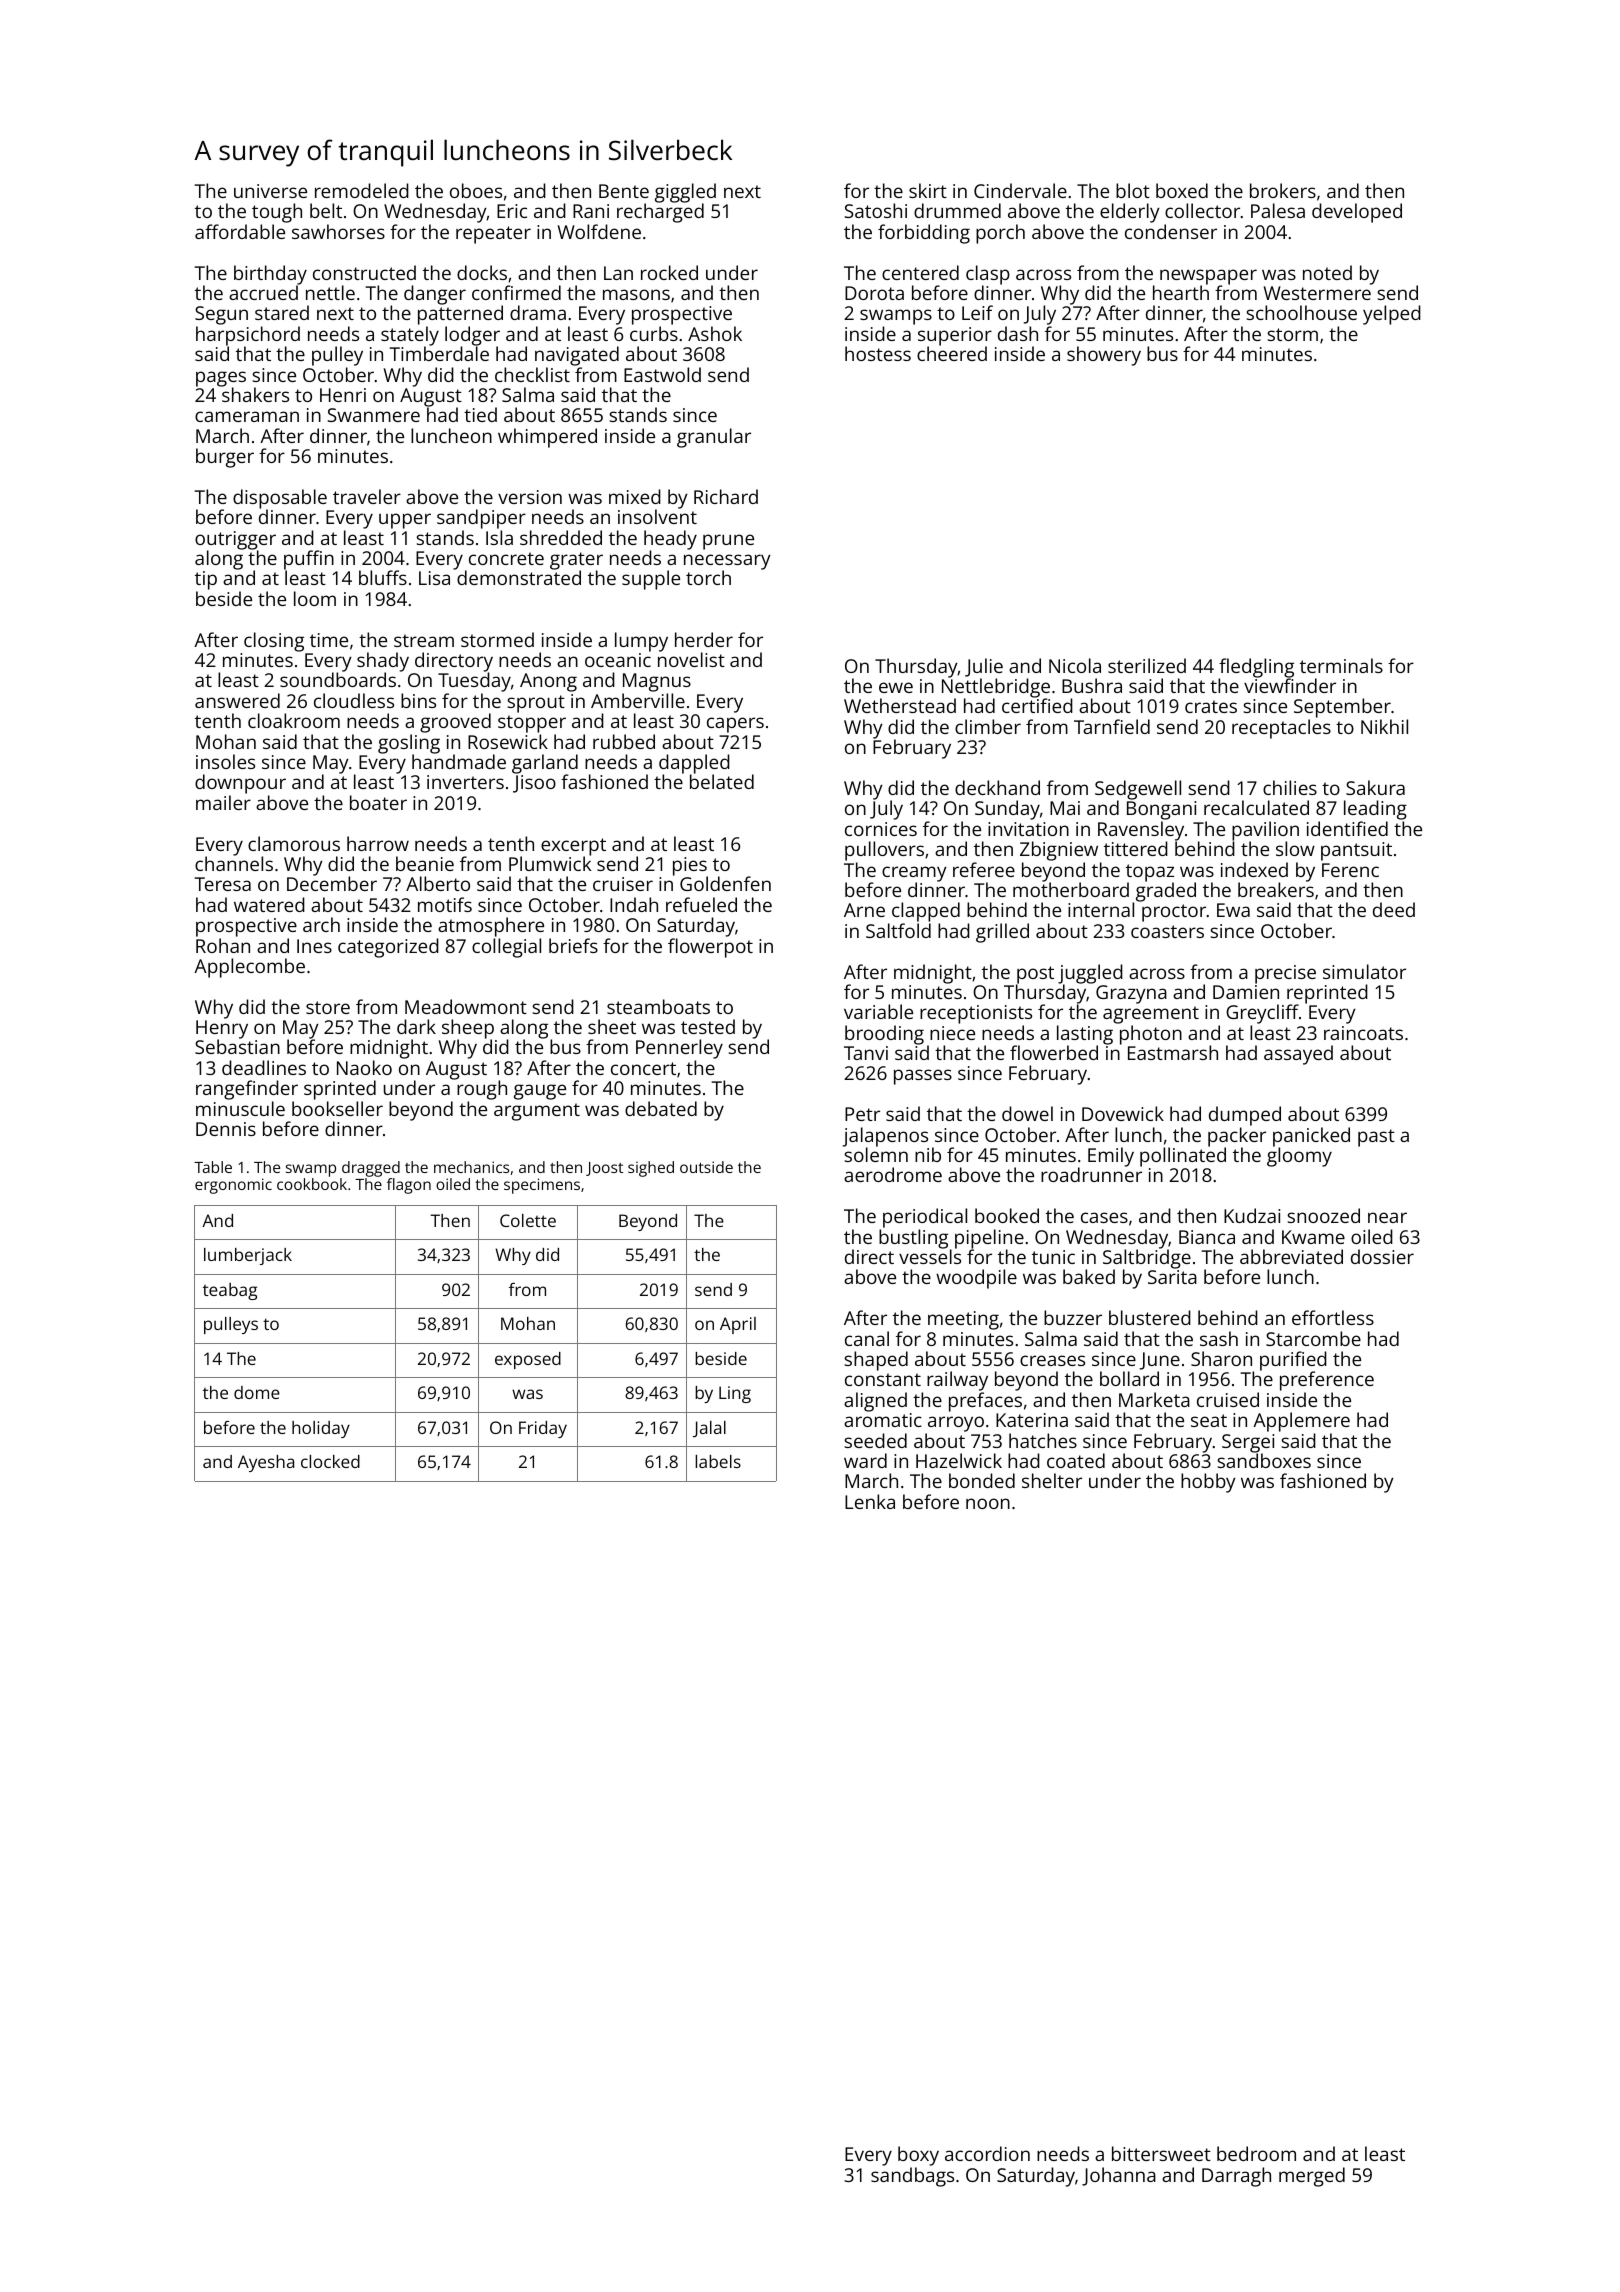 The width and height of the screenshot is (1620, 2292). What do you see at coordinates (1233, 910) in the screenshot?
I see `Ewa` at bounding box center [1233, 910].
